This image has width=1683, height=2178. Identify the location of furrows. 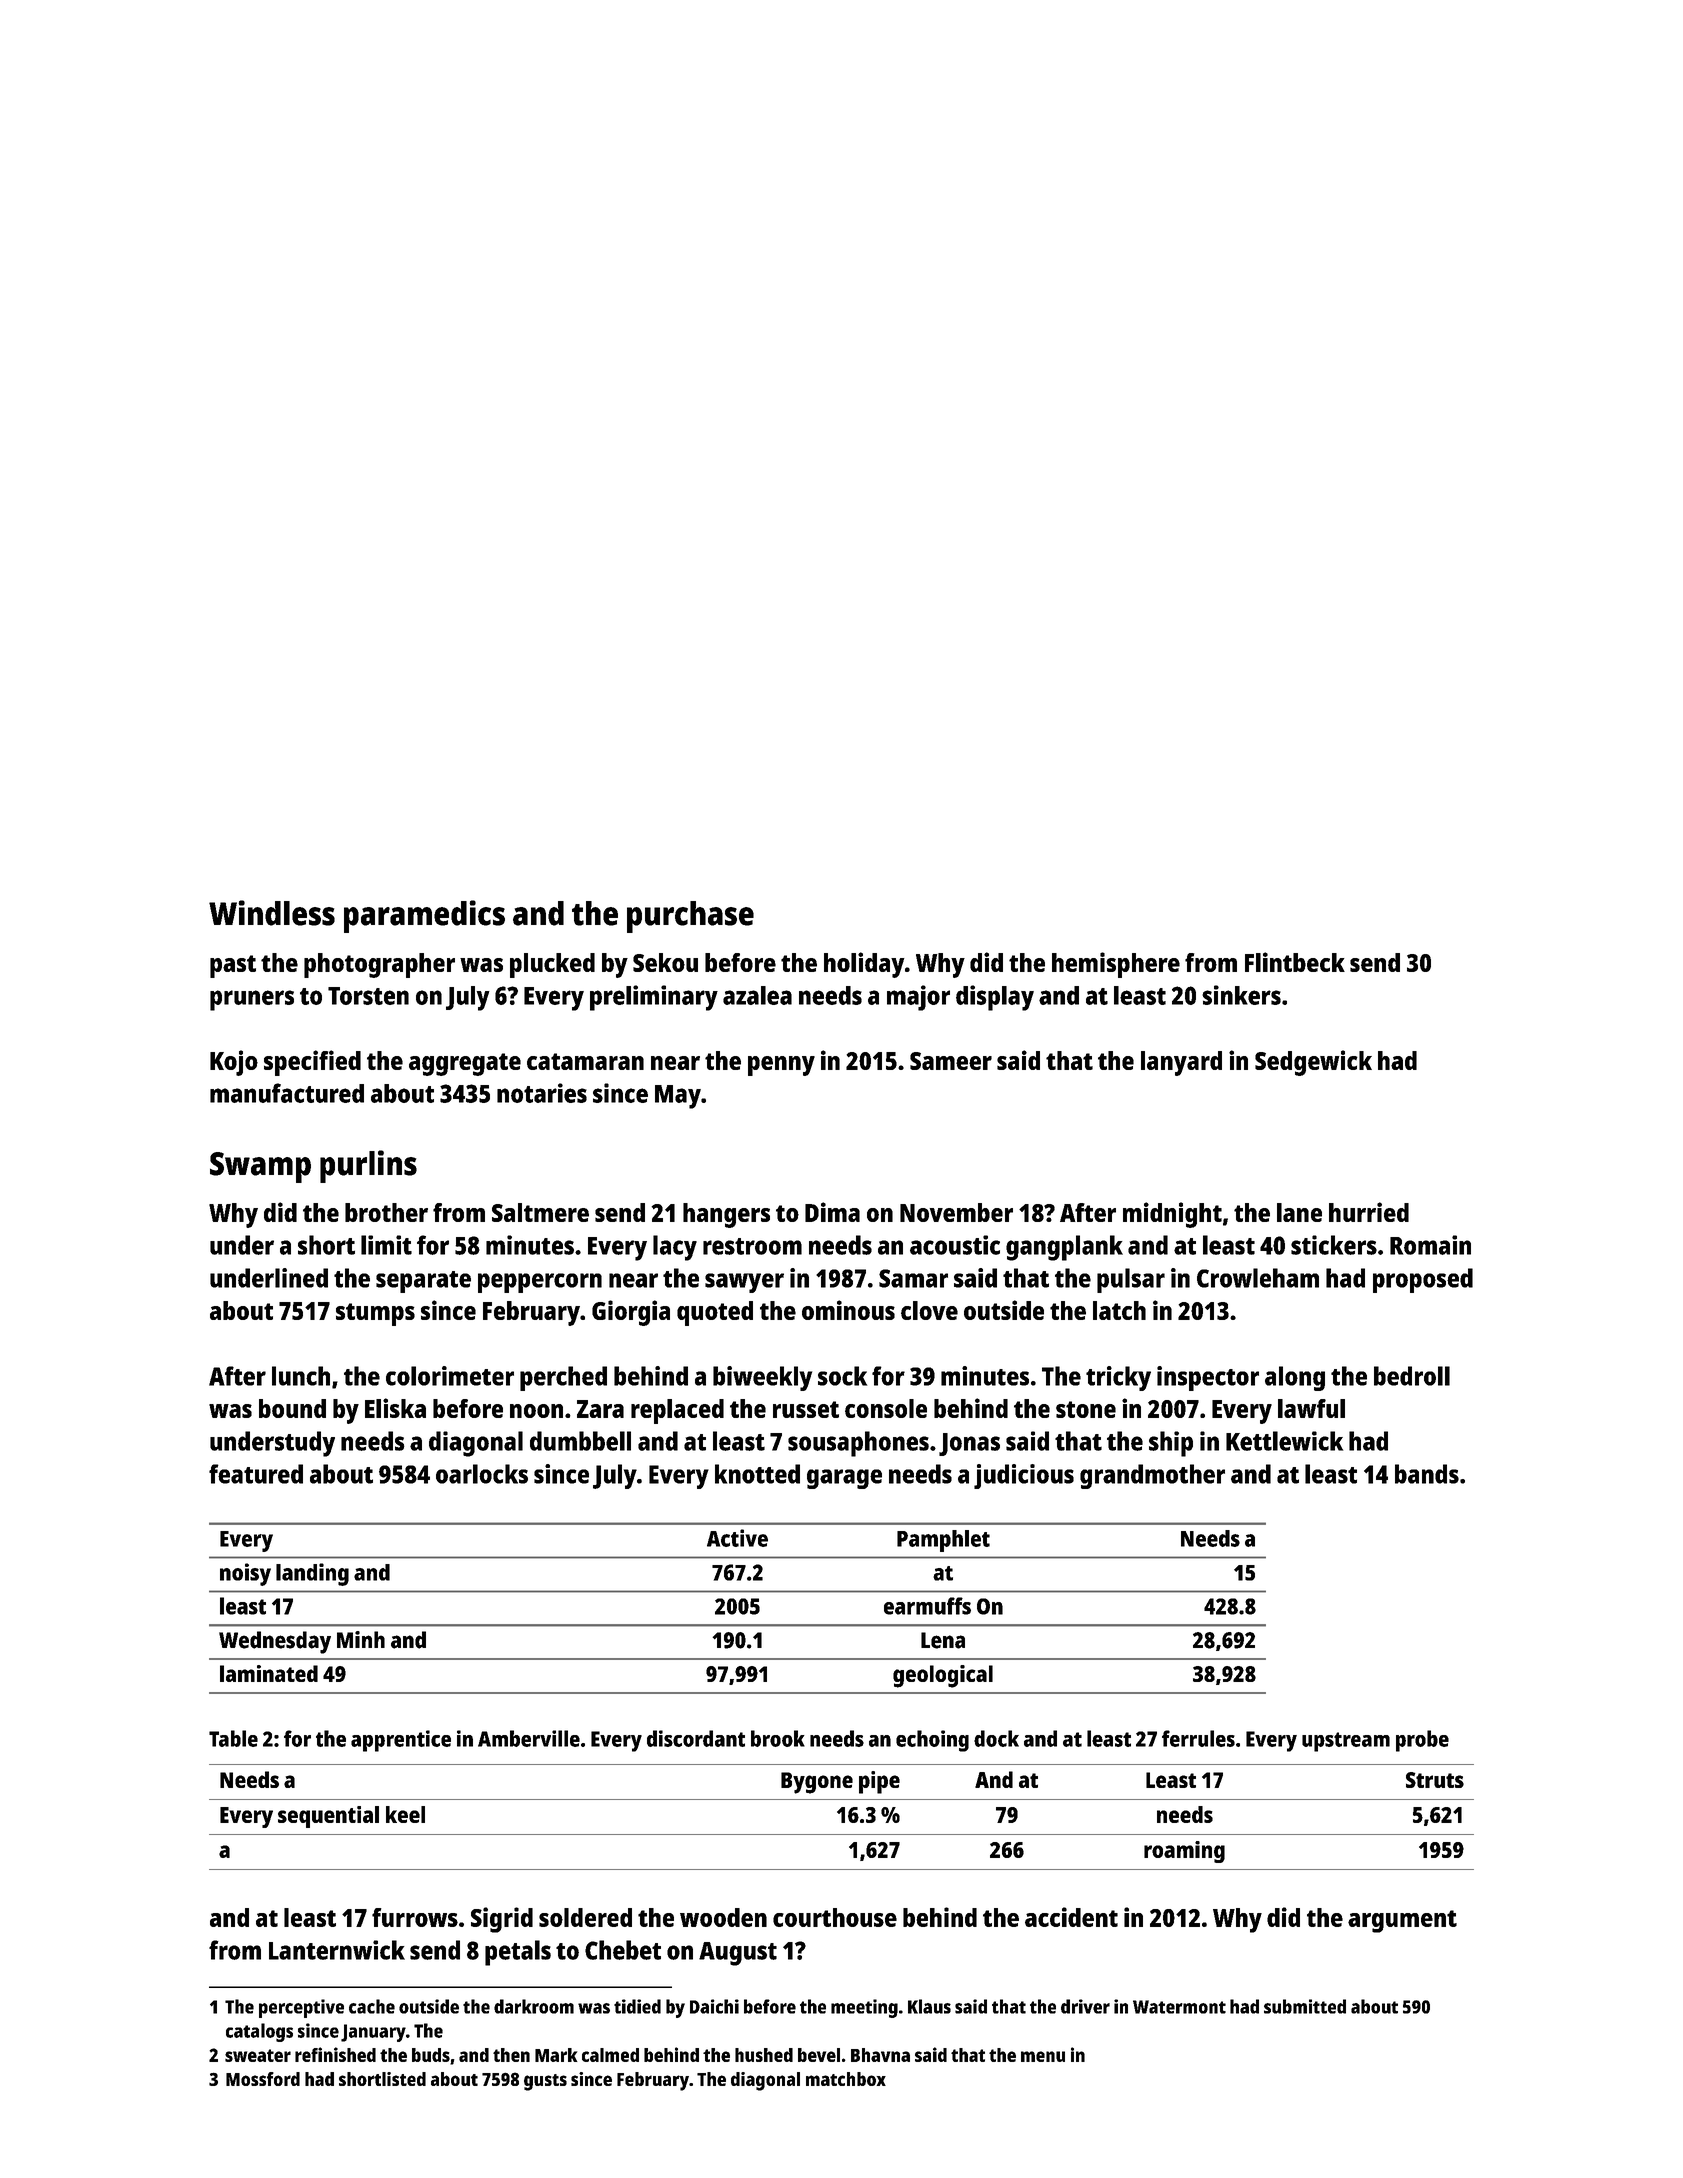
(415, 1917).
